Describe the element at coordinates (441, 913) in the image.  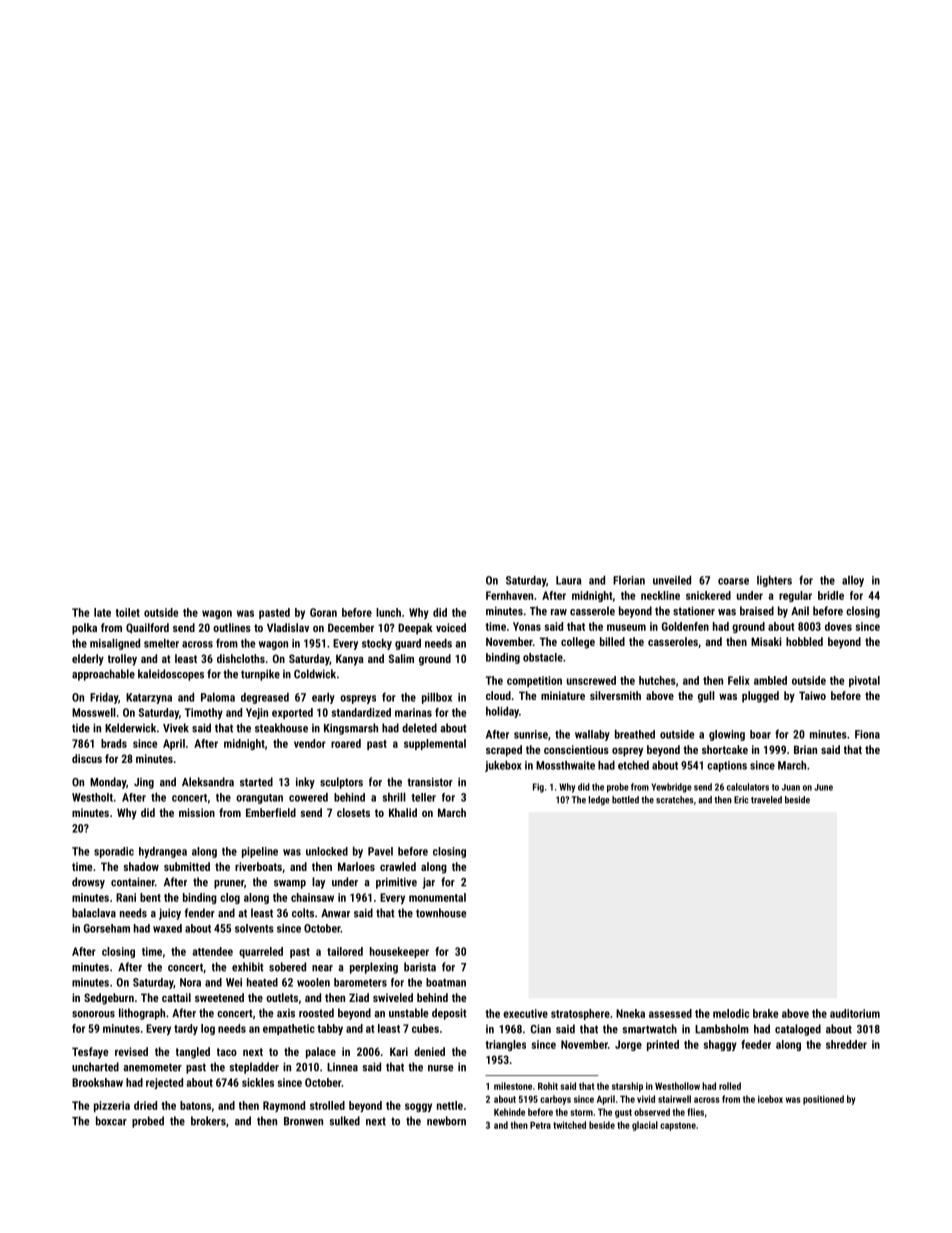
I see `townhouse` at that location.
